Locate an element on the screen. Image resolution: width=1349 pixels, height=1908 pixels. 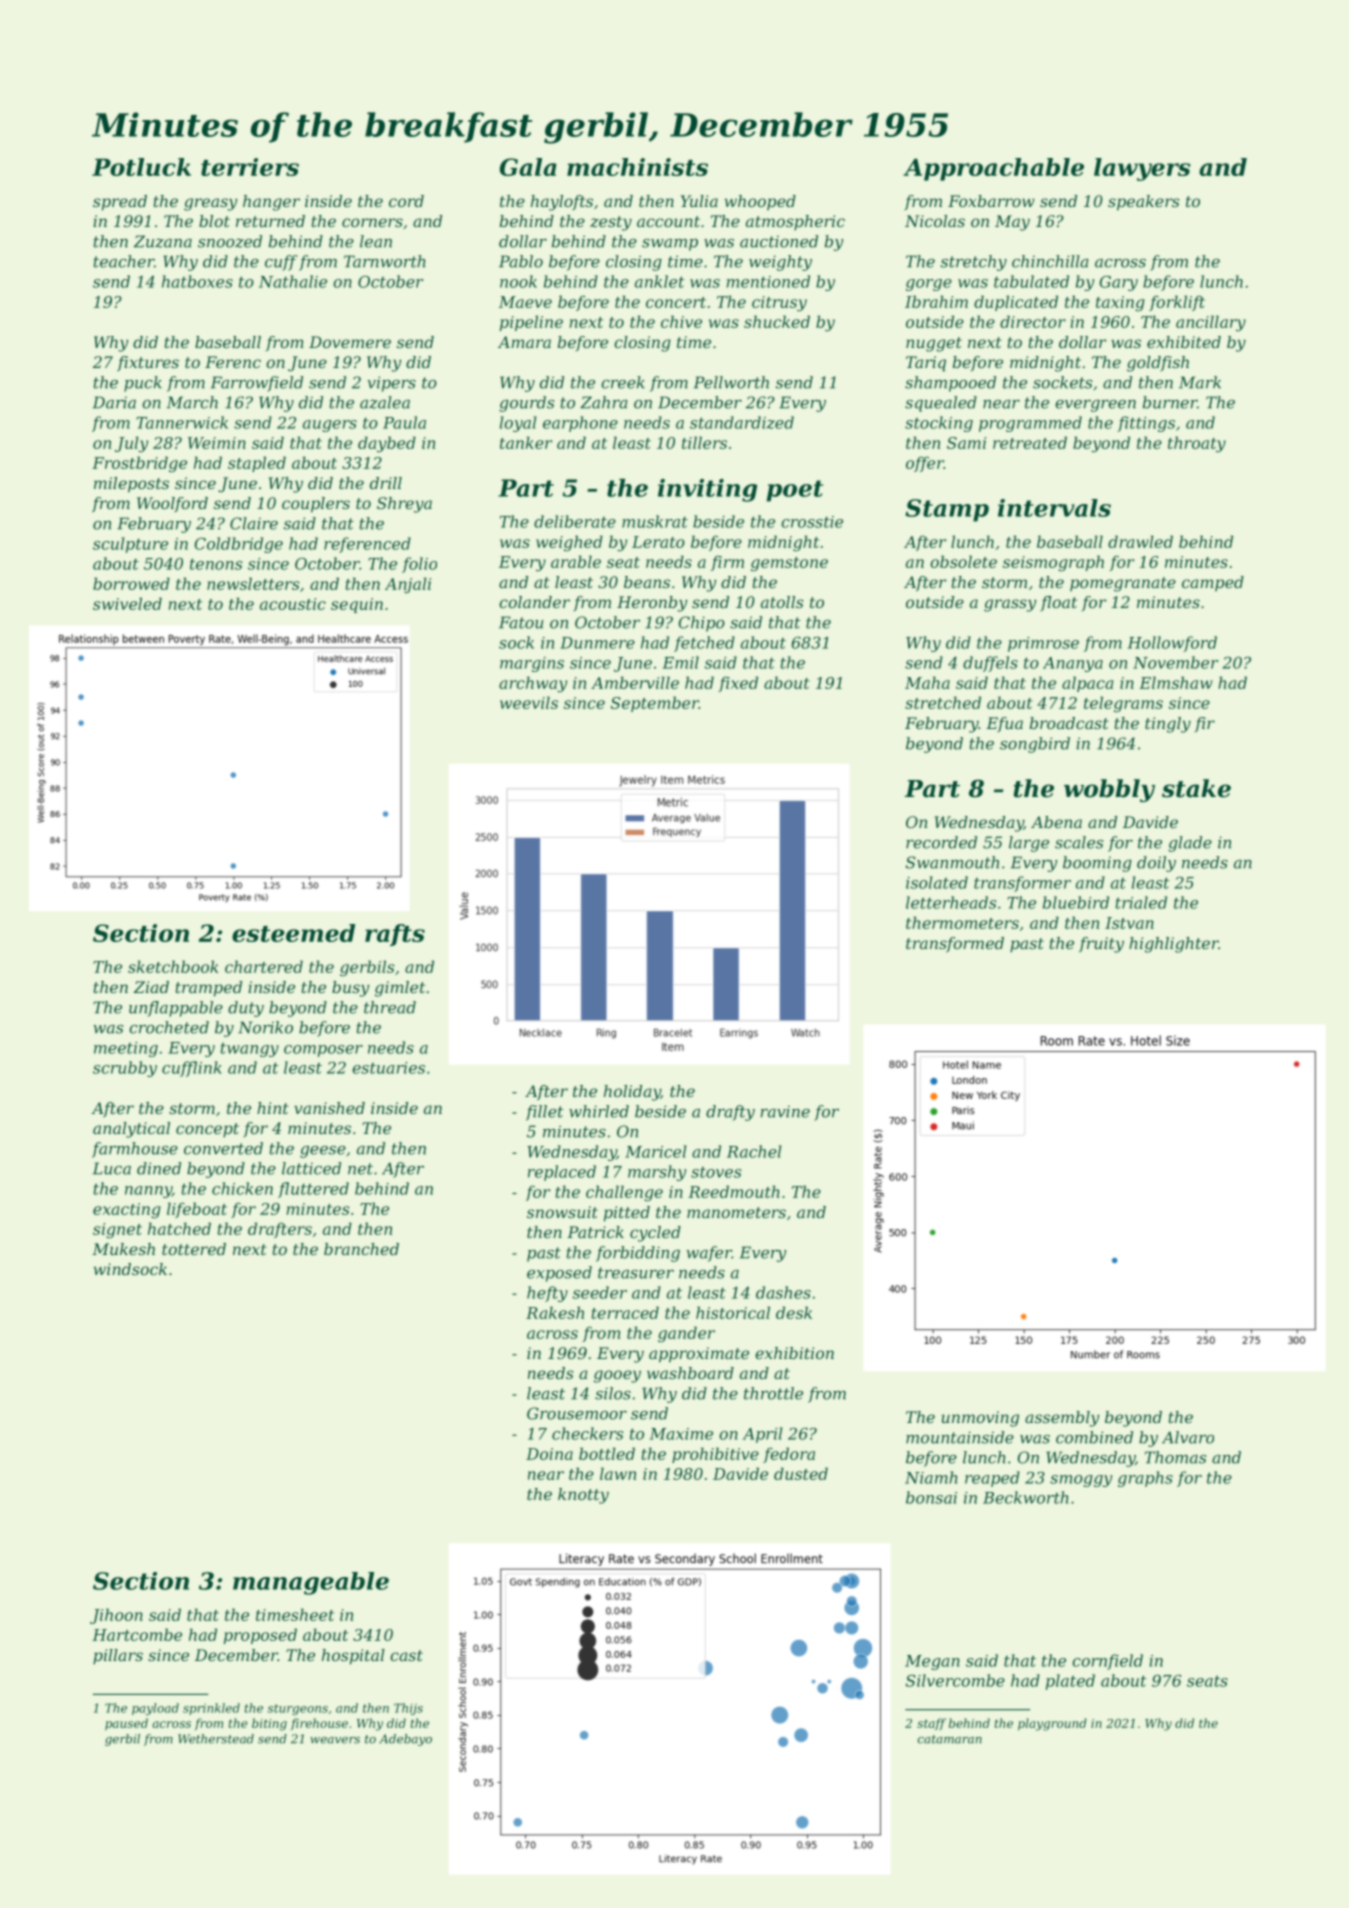
Beckworth is located at coordinates (1025, 1497).
